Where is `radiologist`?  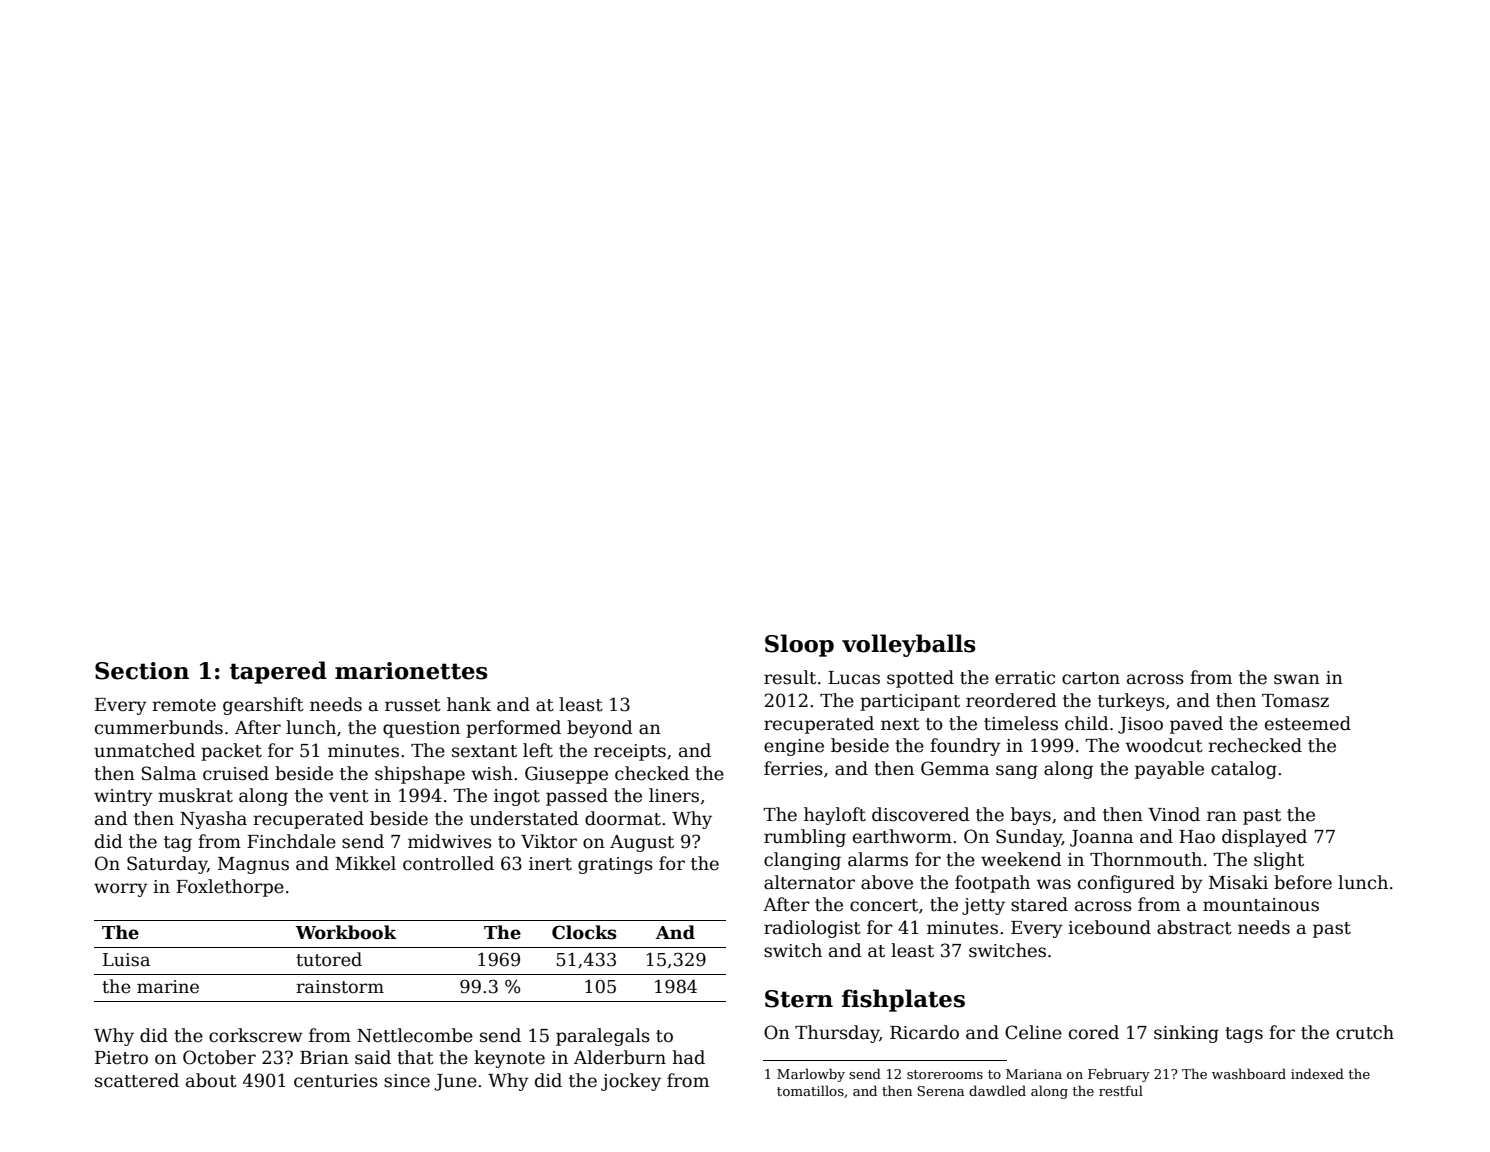
radiologist is located at coordinates (812, 929).
